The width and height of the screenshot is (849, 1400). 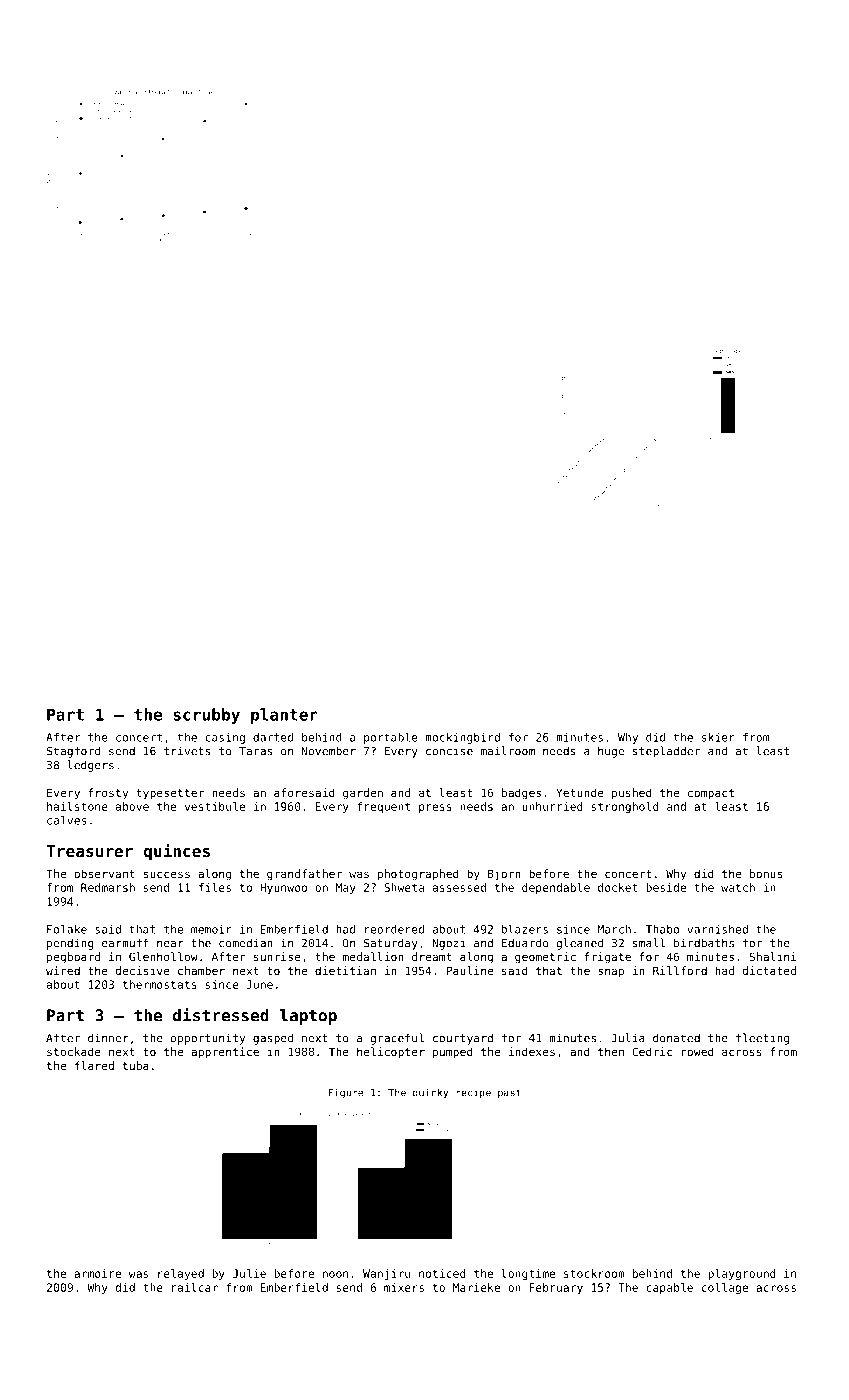 I want to click on playground, so click(x=742, y=1274).
